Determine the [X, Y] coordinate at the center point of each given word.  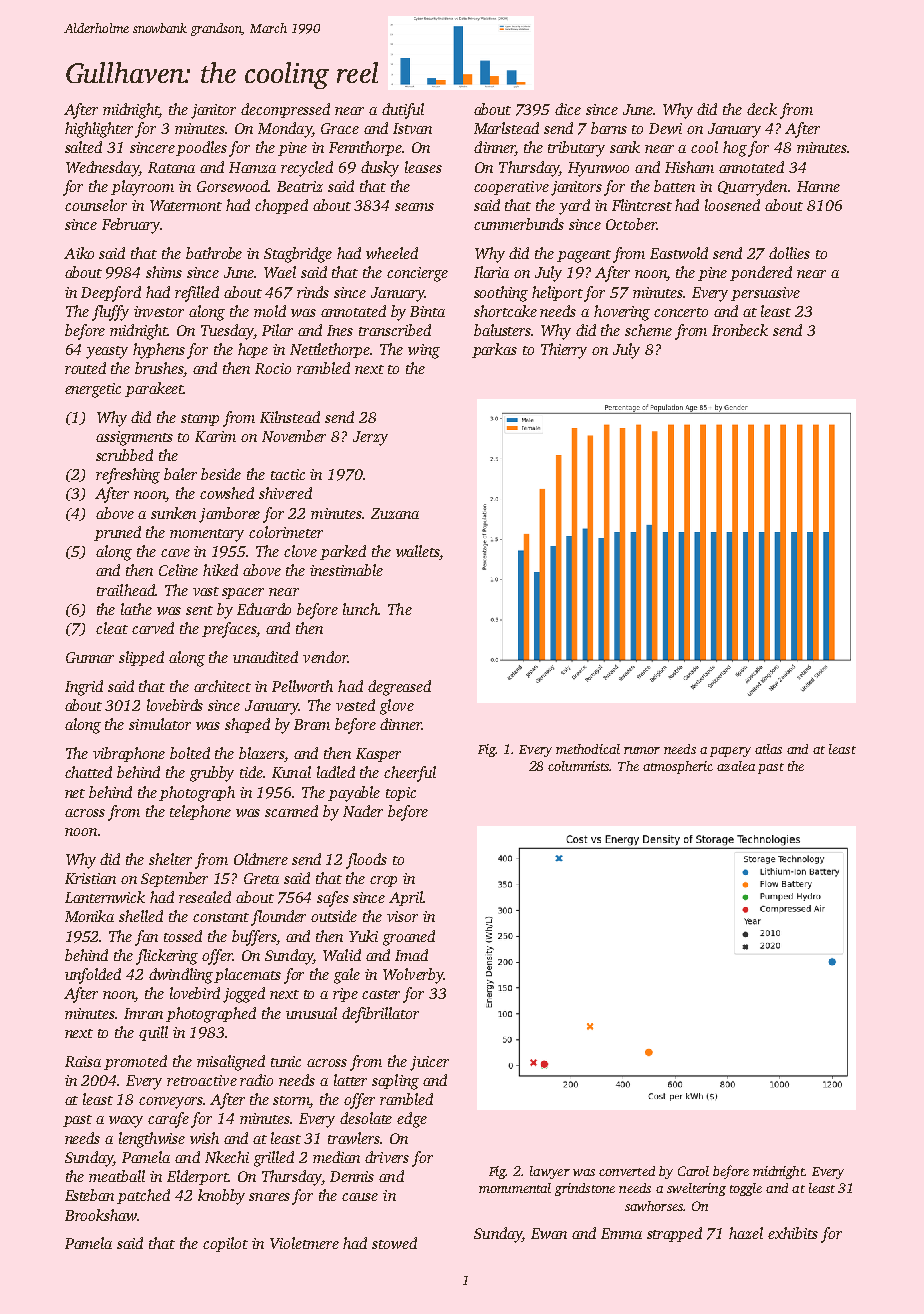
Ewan [549, 1233]
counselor [96, 205]
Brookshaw [101, 1215]
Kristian [90, 878]
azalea [736, 766]
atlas [768, 749]
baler [180, 474]
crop [383, 881]
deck [762, 109]
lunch [360, 609]
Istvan [412, 128]
